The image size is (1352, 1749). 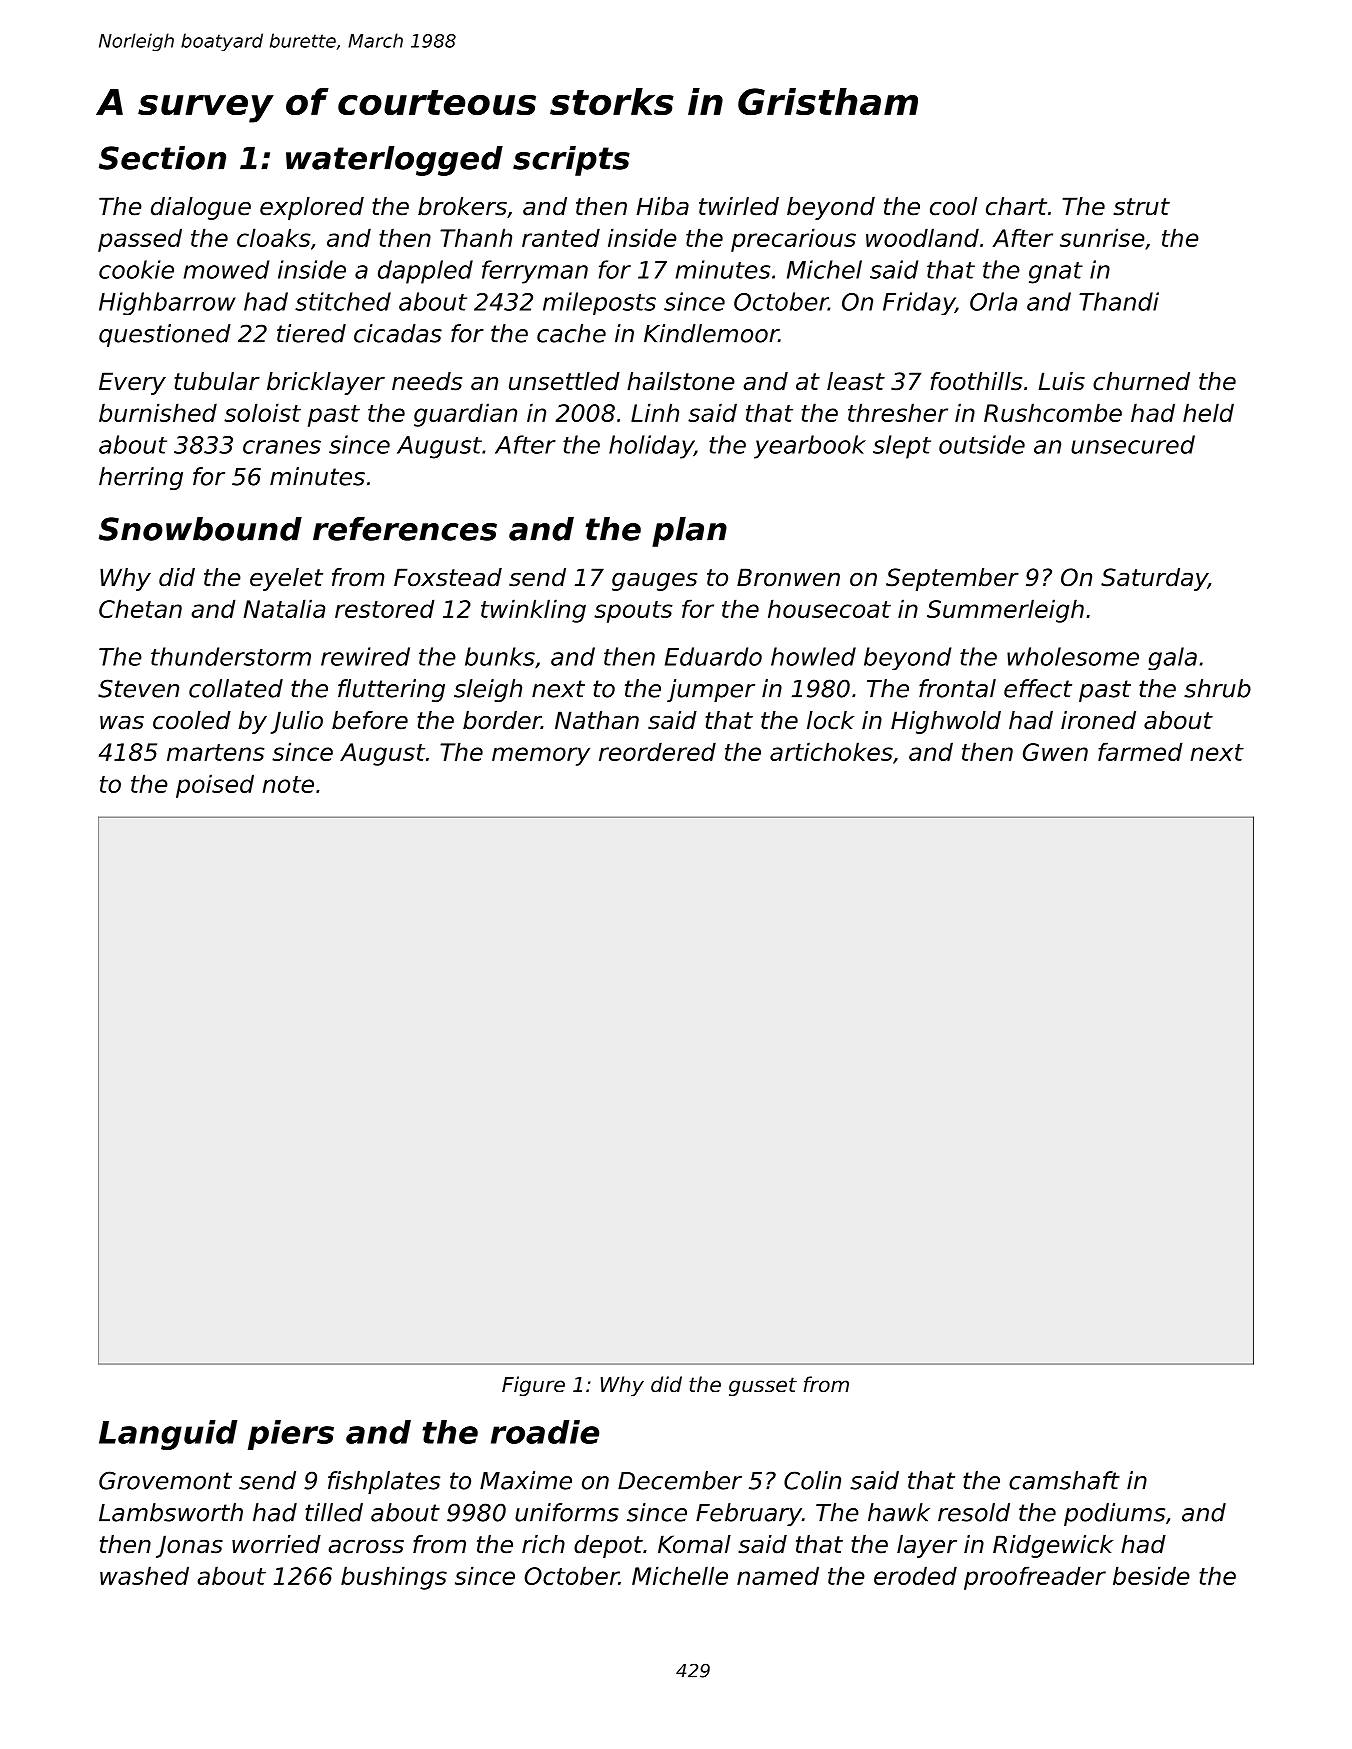 I want to click on farmed, so click(x=1140, y=751).
